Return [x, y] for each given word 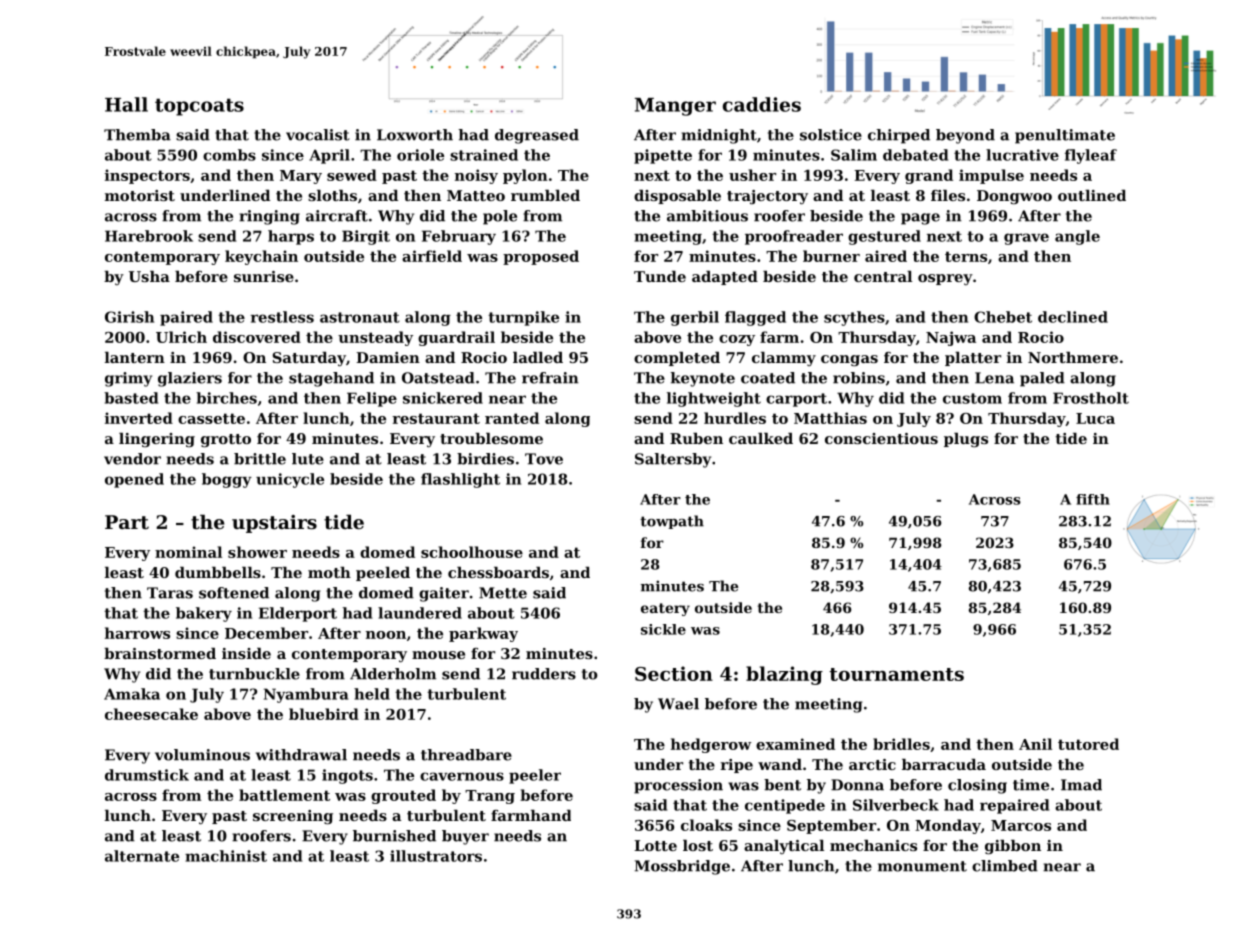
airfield [432, 256]
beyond [965, 136]
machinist [226, 856]
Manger [675, 107]
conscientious [881, 438]
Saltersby [673, 460]
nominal [188, 552]
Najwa [951, 338]
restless [282, 317]
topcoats [199, 107]
